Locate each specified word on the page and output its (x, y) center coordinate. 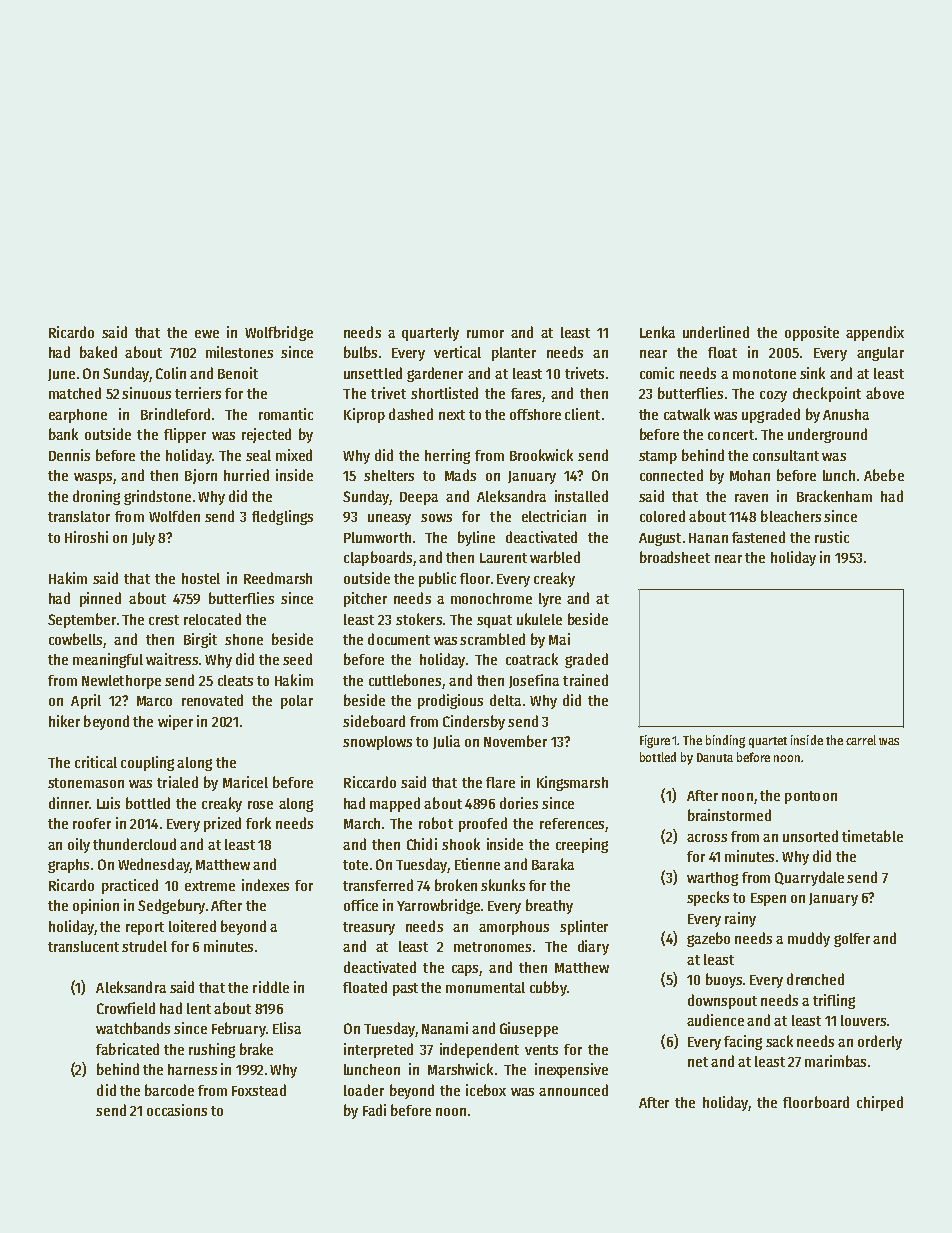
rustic (832, 537)
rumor (485, 334)
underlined (716, 332)
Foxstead (259, 1090)
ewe (207, 334)
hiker (64, 721)
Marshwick (460, 1069)
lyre (550, 600)
